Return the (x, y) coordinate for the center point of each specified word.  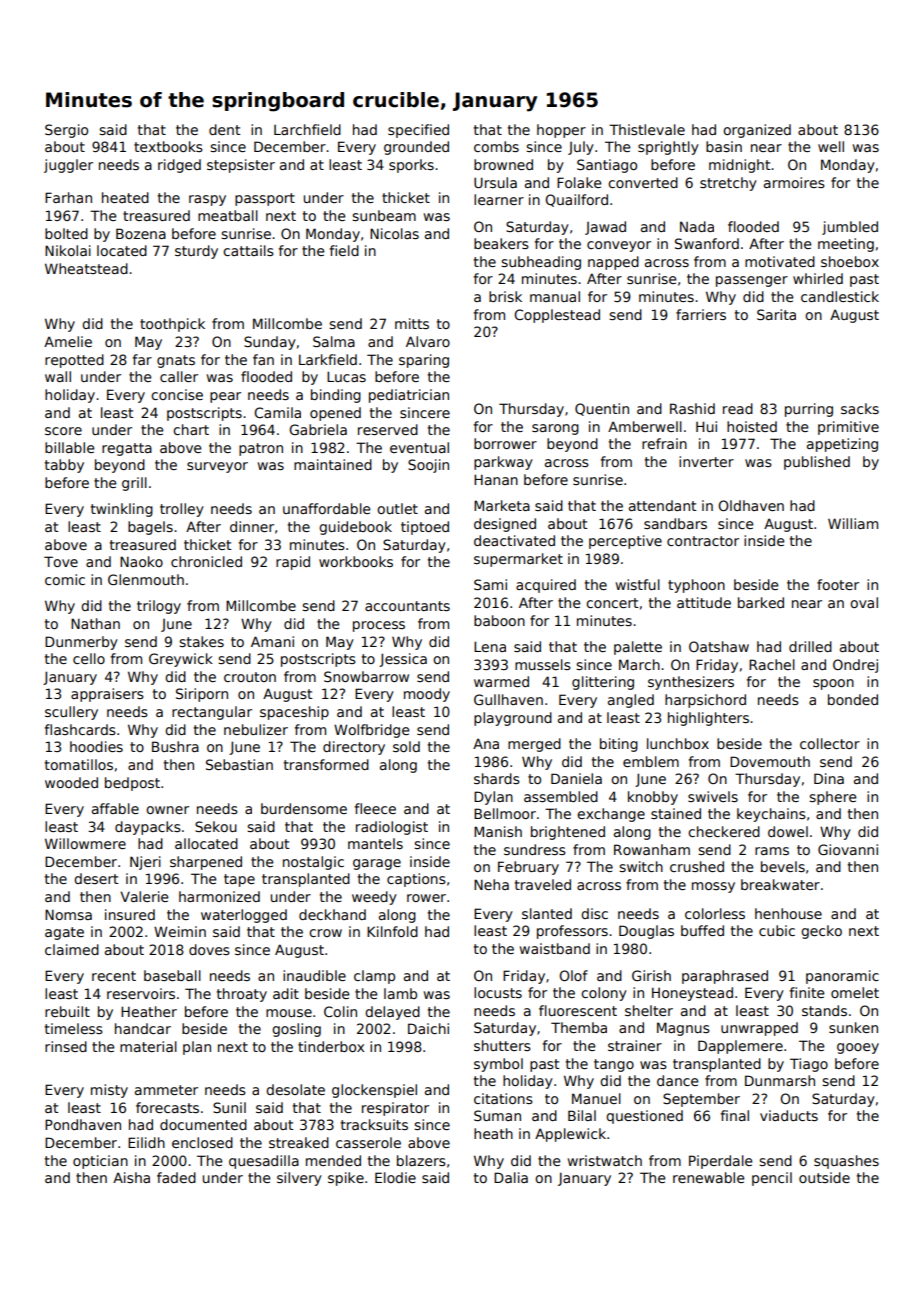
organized (757, 131)
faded (176, 1177)
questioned (644, 1117)
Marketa (502, 505)
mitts (412, 323)
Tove (61, 561)
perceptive (625, 542)
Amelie (68, 341)
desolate (295, 1089)
